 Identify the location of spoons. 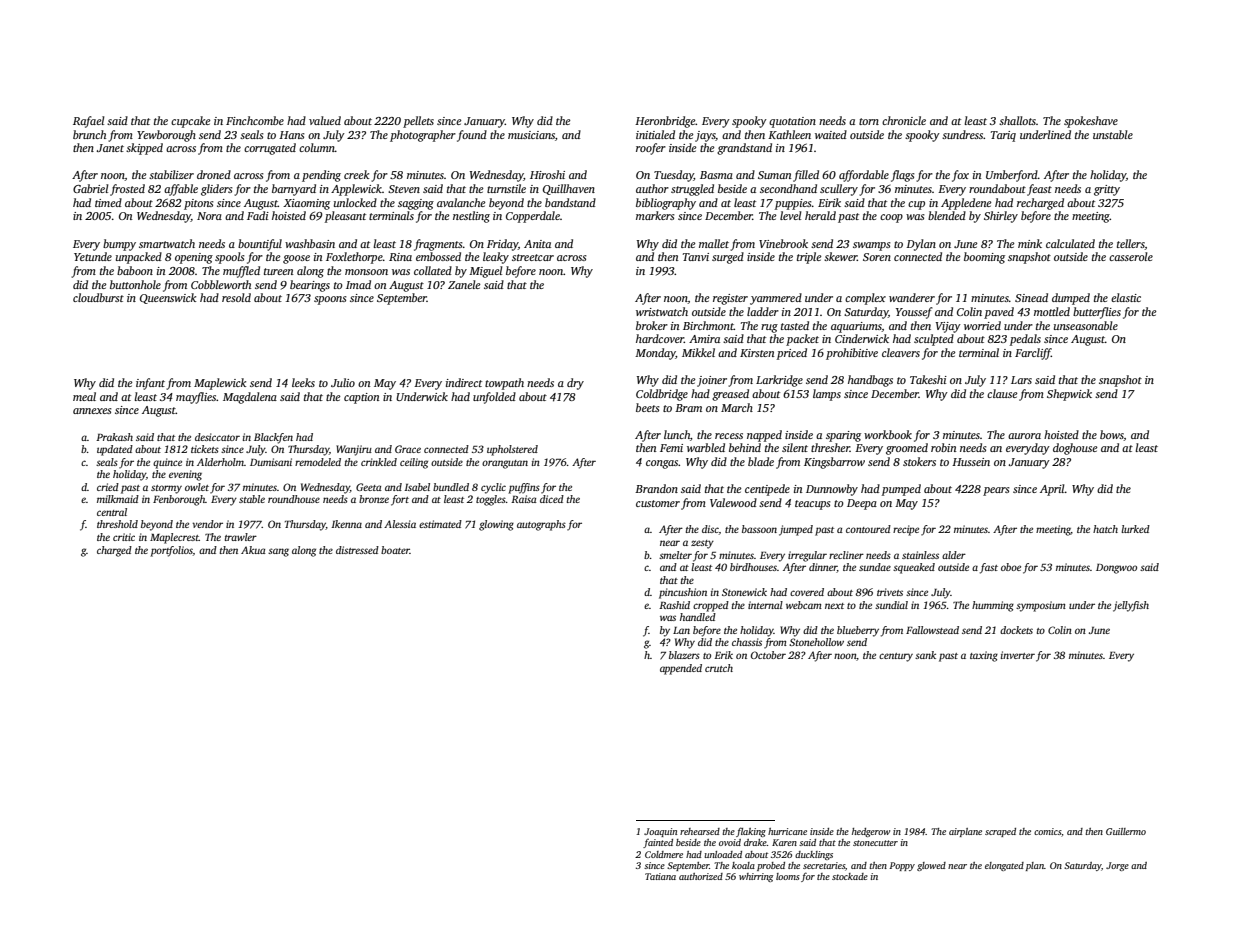
(330, 300).
